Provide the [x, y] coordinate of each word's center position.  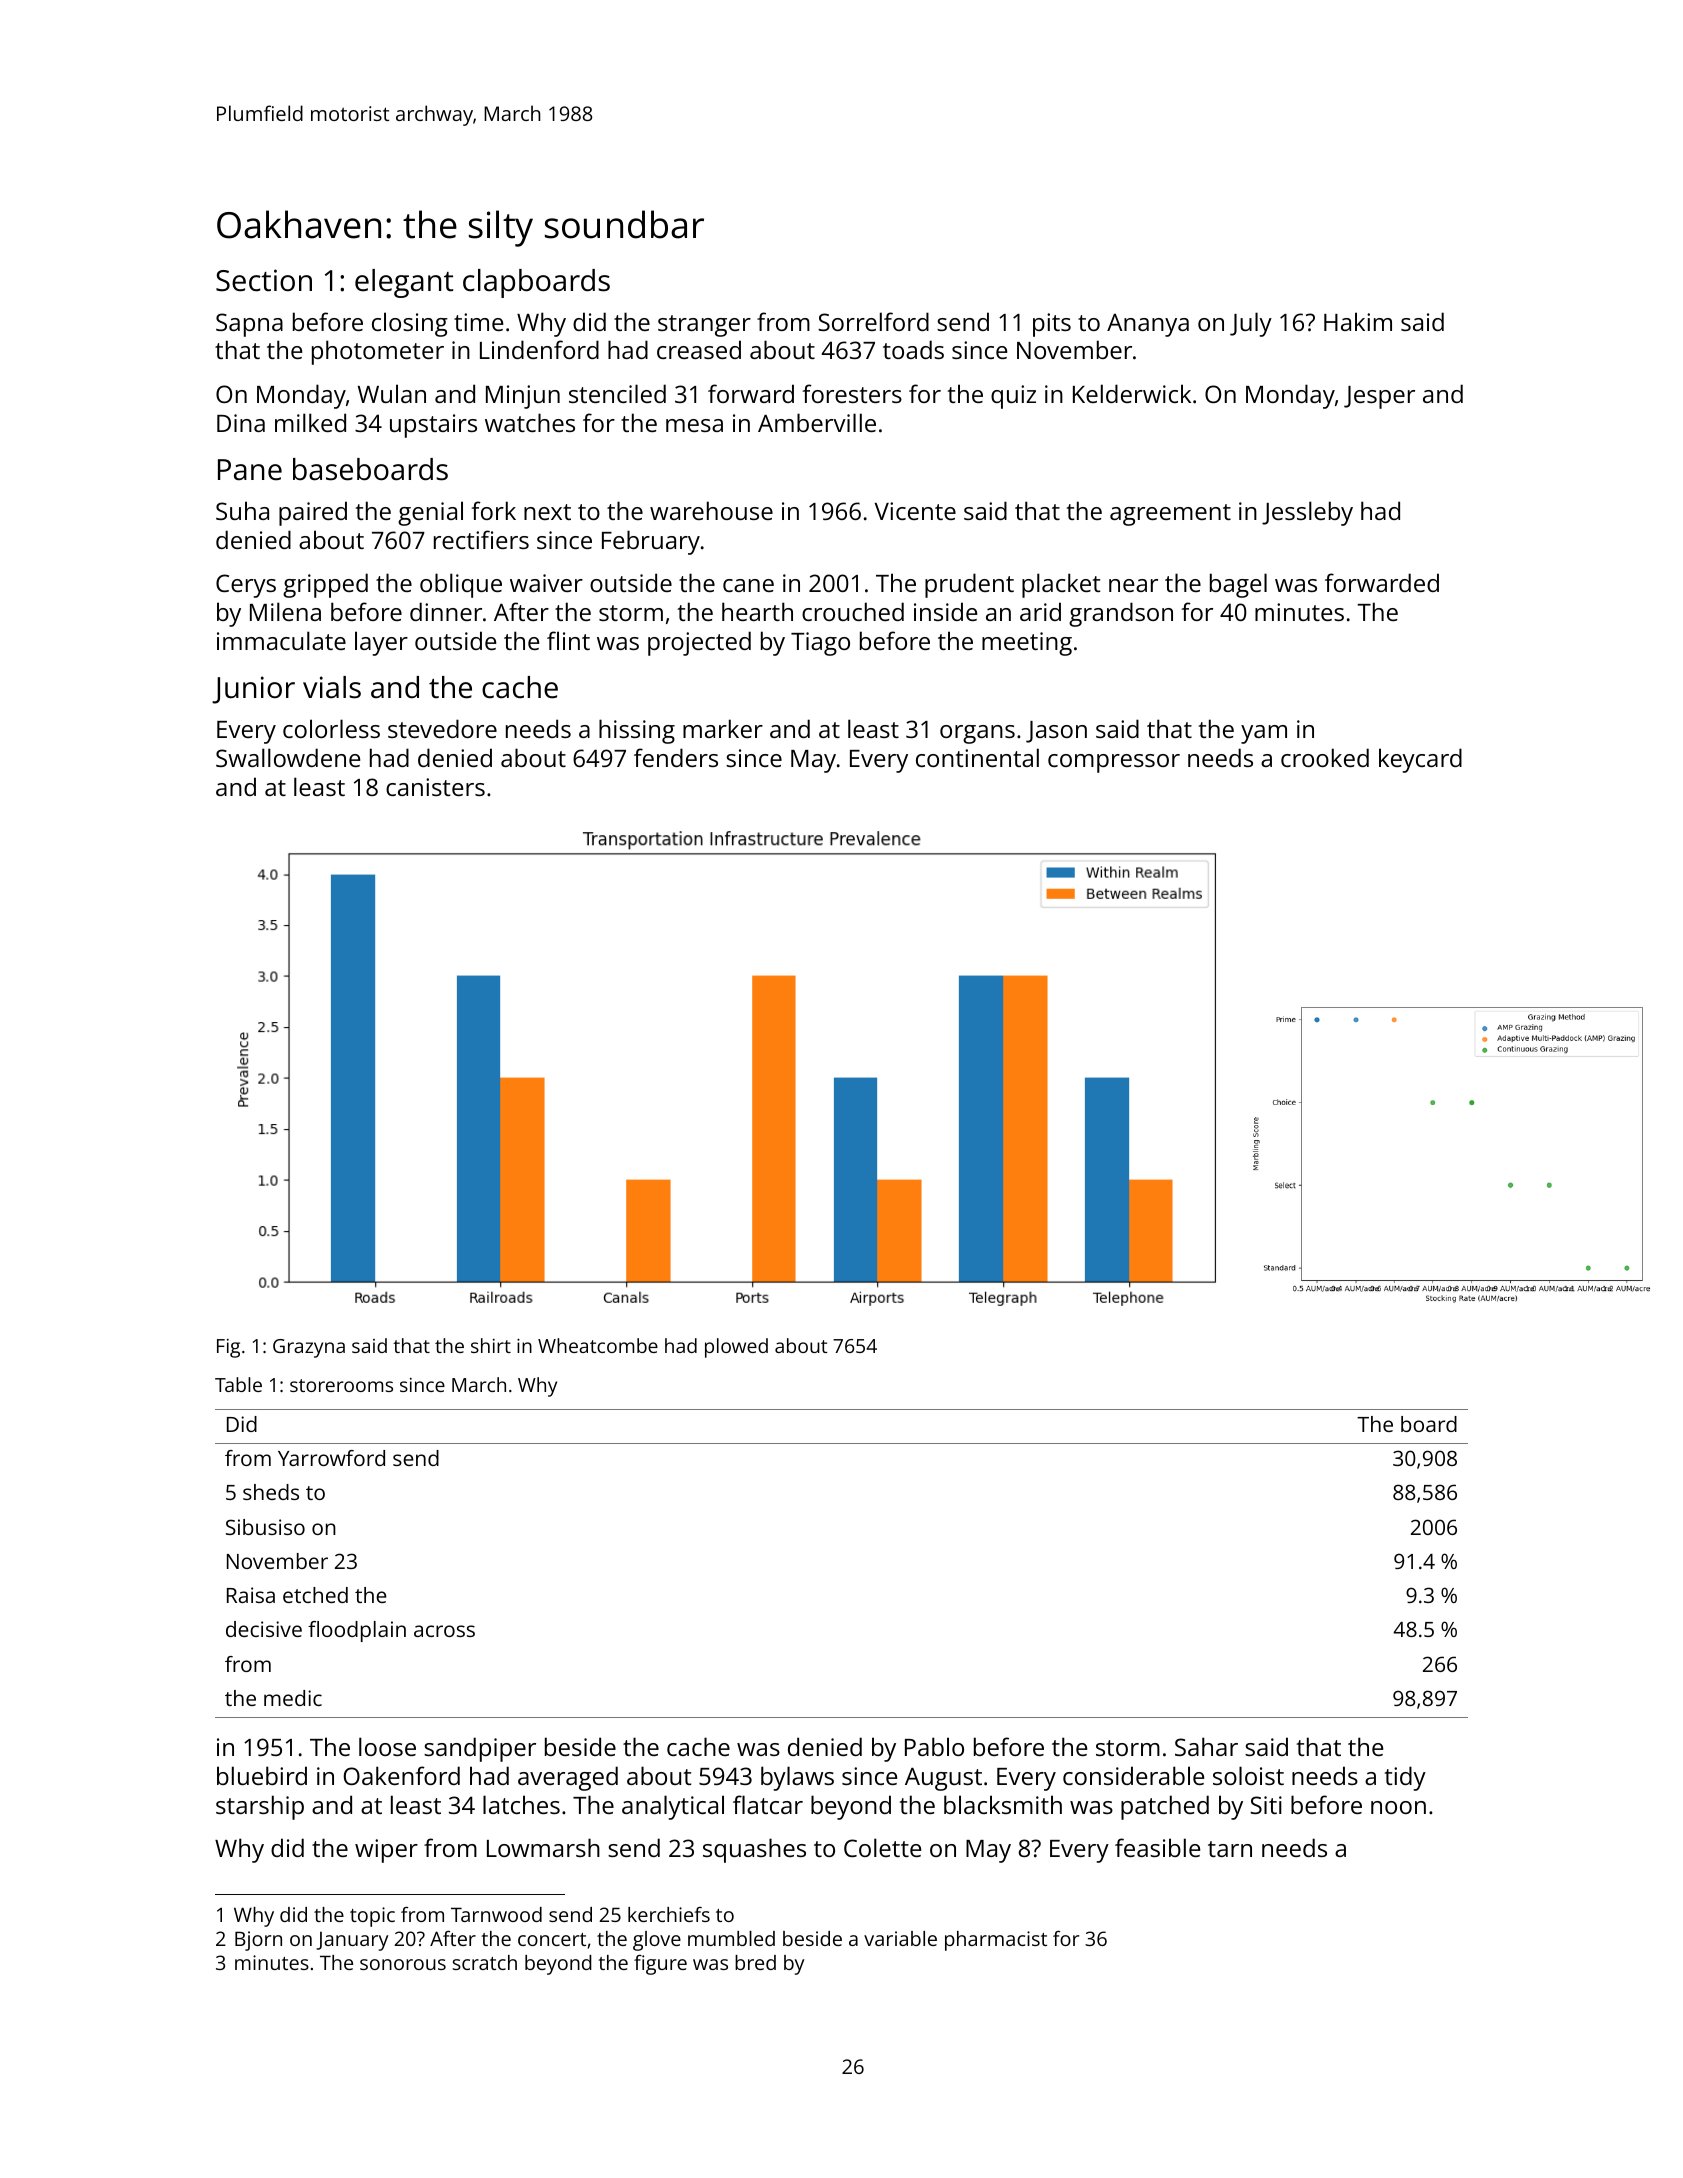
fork [493, 510]
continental [977, 757]
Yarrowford [331, 1458]
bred [755, 1962]
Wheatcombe [598, 1345]
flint [568, 640]
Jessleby [1307, 513]
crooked [1325, 757]
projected [699, 643]
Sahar [1206, 1746]
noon [1398, 1807]
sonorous [403, 1964]
